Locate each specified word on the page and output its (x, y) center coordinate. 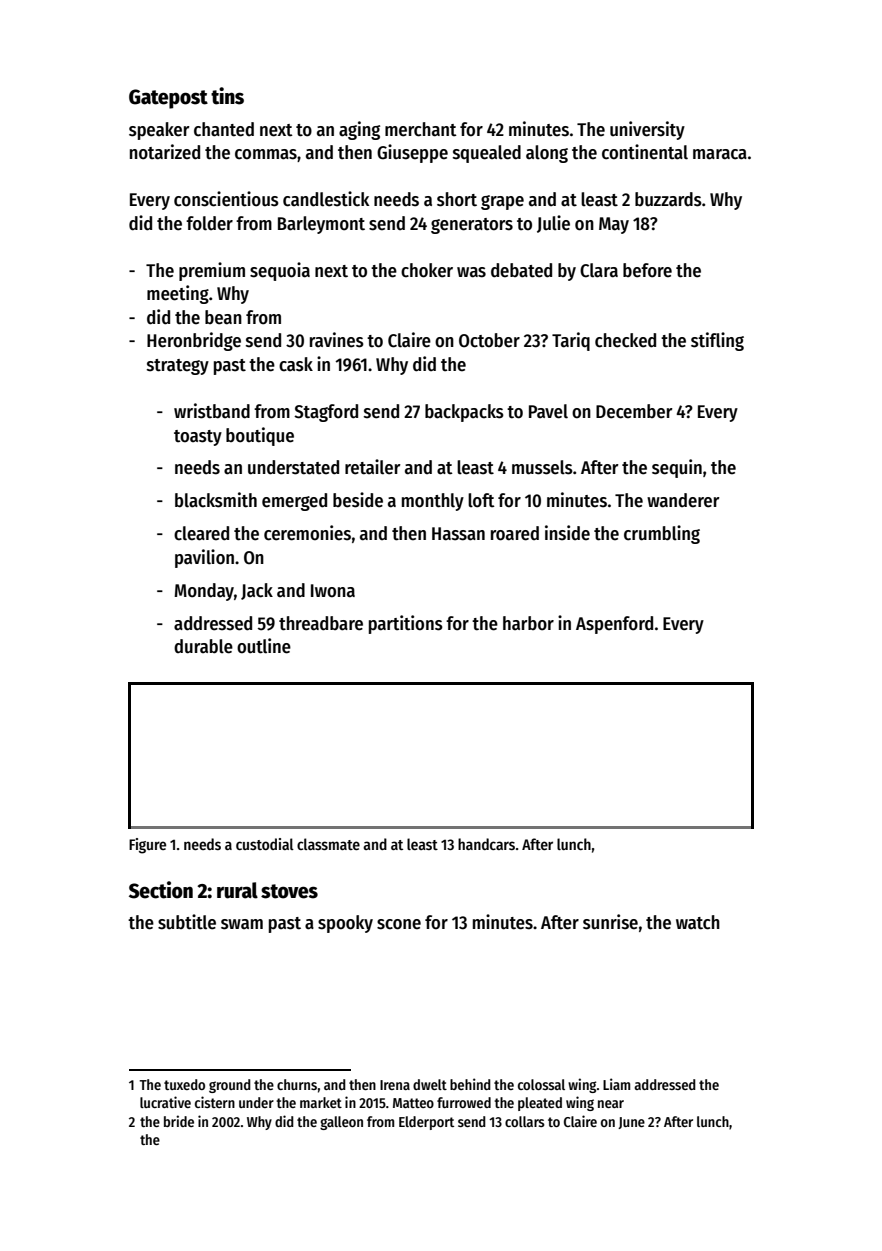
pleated (540, 1104)
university (647, 130)
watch (698, 922)
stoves (289, 891)
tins (227, 96)
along (547, 154)
